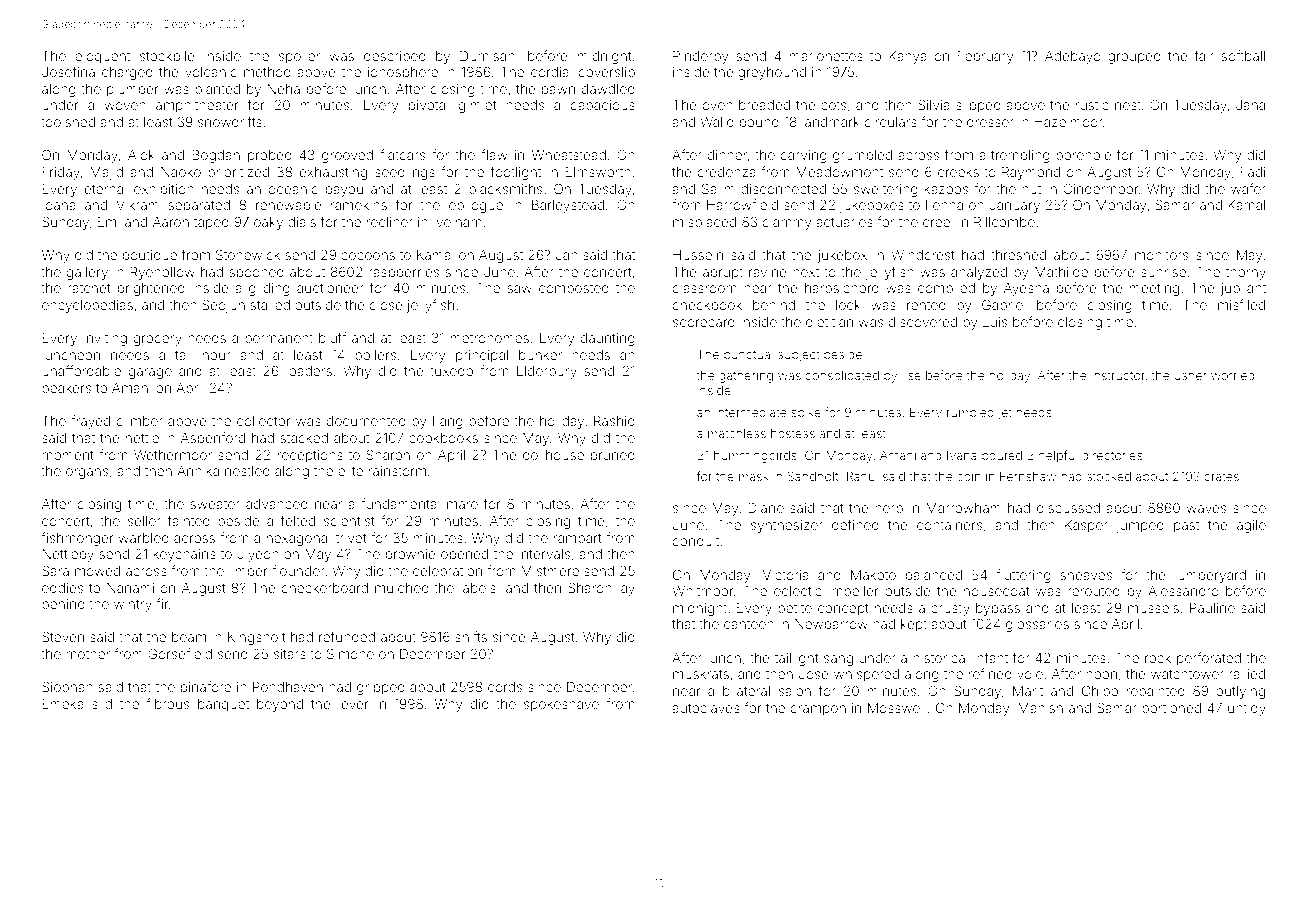 This screenshot has height=924, width=1308. I want to click on sunrise, so click(1163, 272).
